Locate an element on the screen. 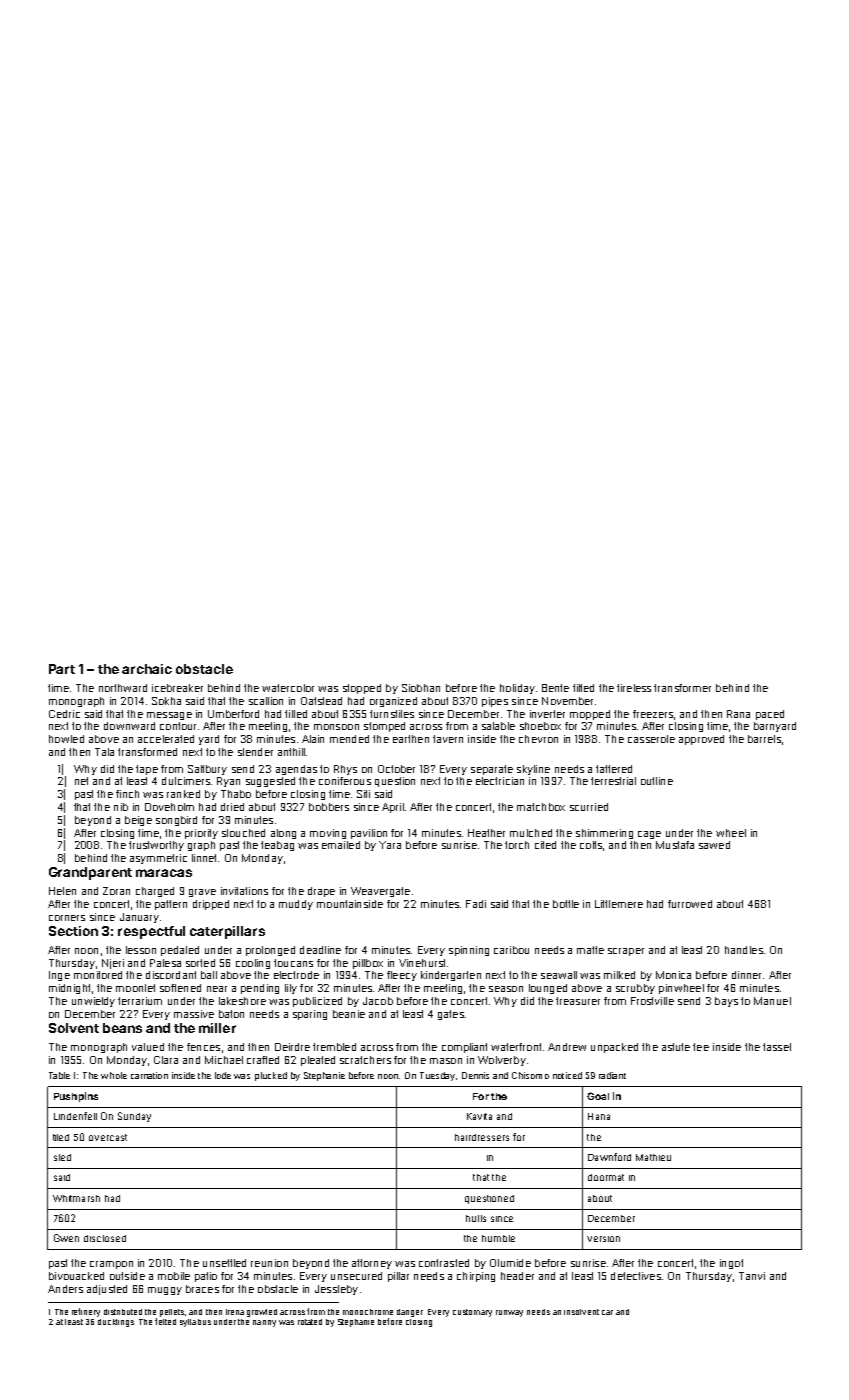 The height and width of the screenshot is (1400, 849). Monica is located at coordinates (673, 975).
